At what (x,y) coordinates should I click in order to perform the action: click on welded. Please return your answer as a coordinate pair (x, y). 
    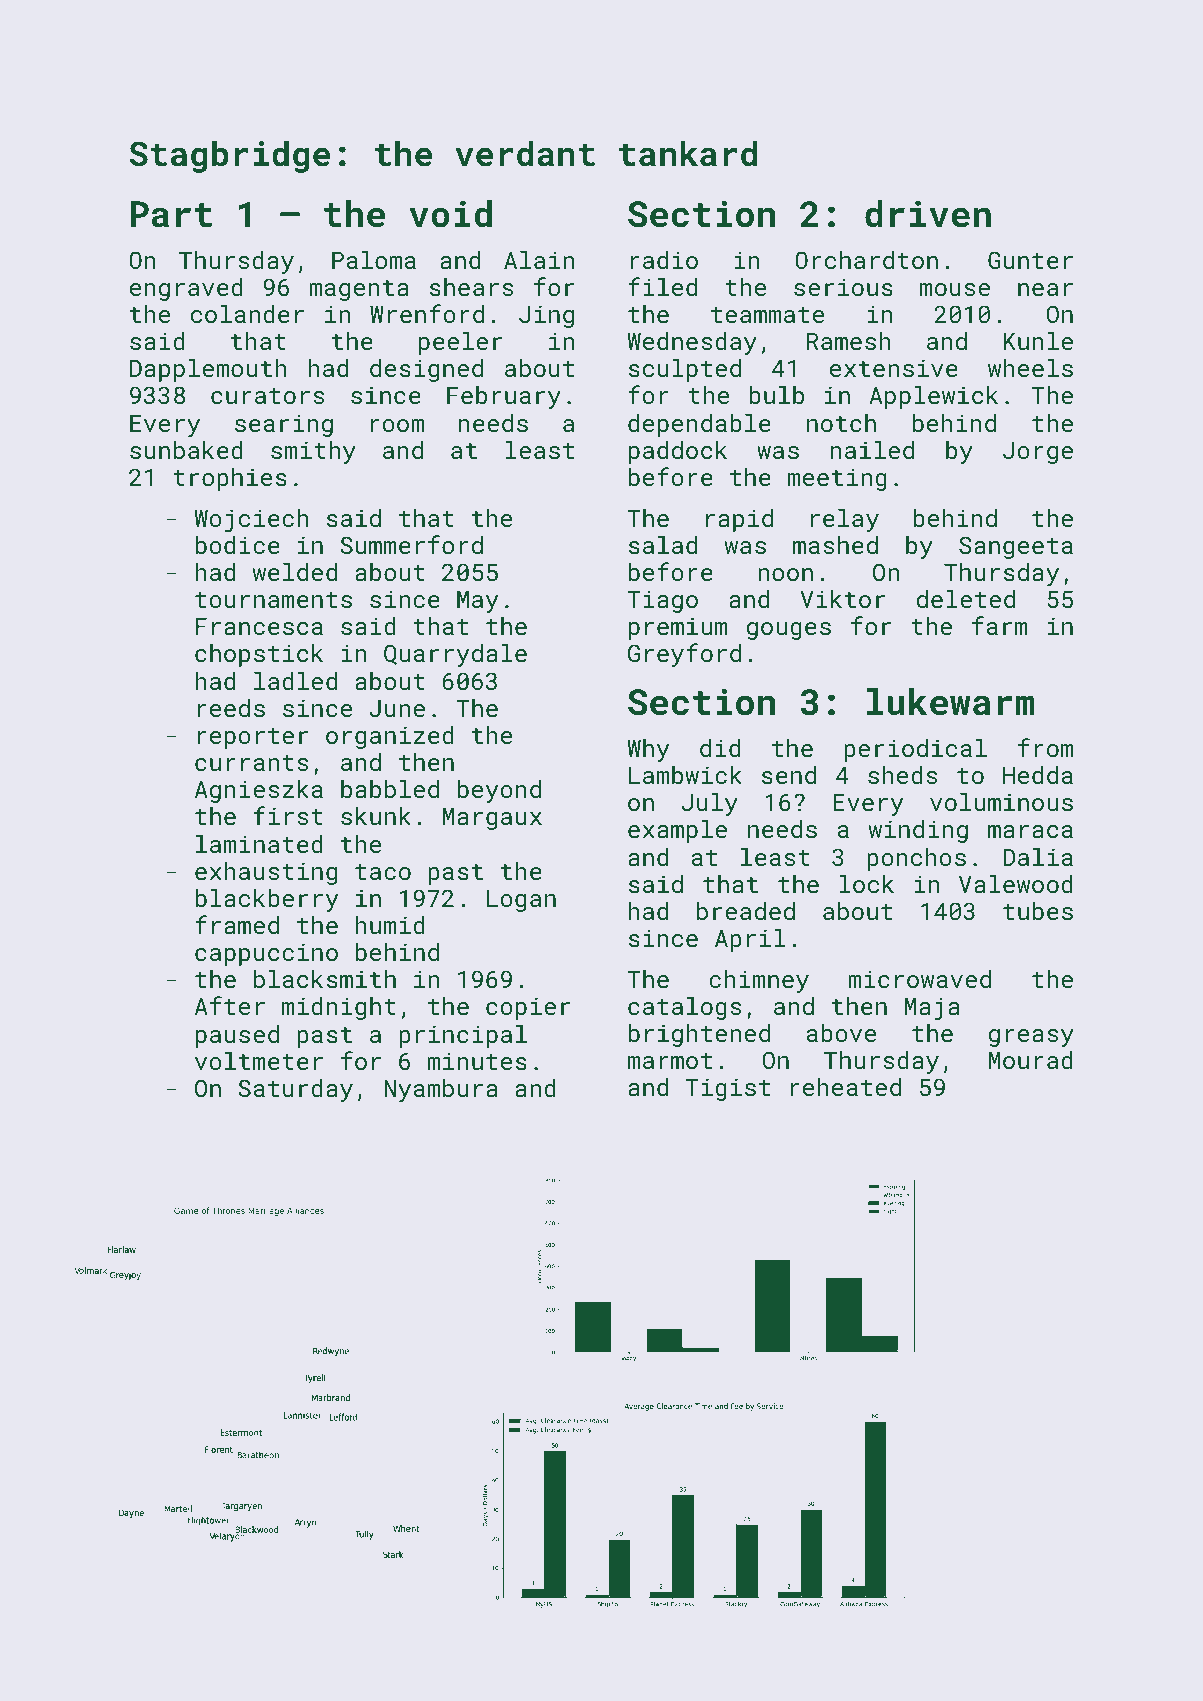
    Looking at the image, I should click on (294, 572).
